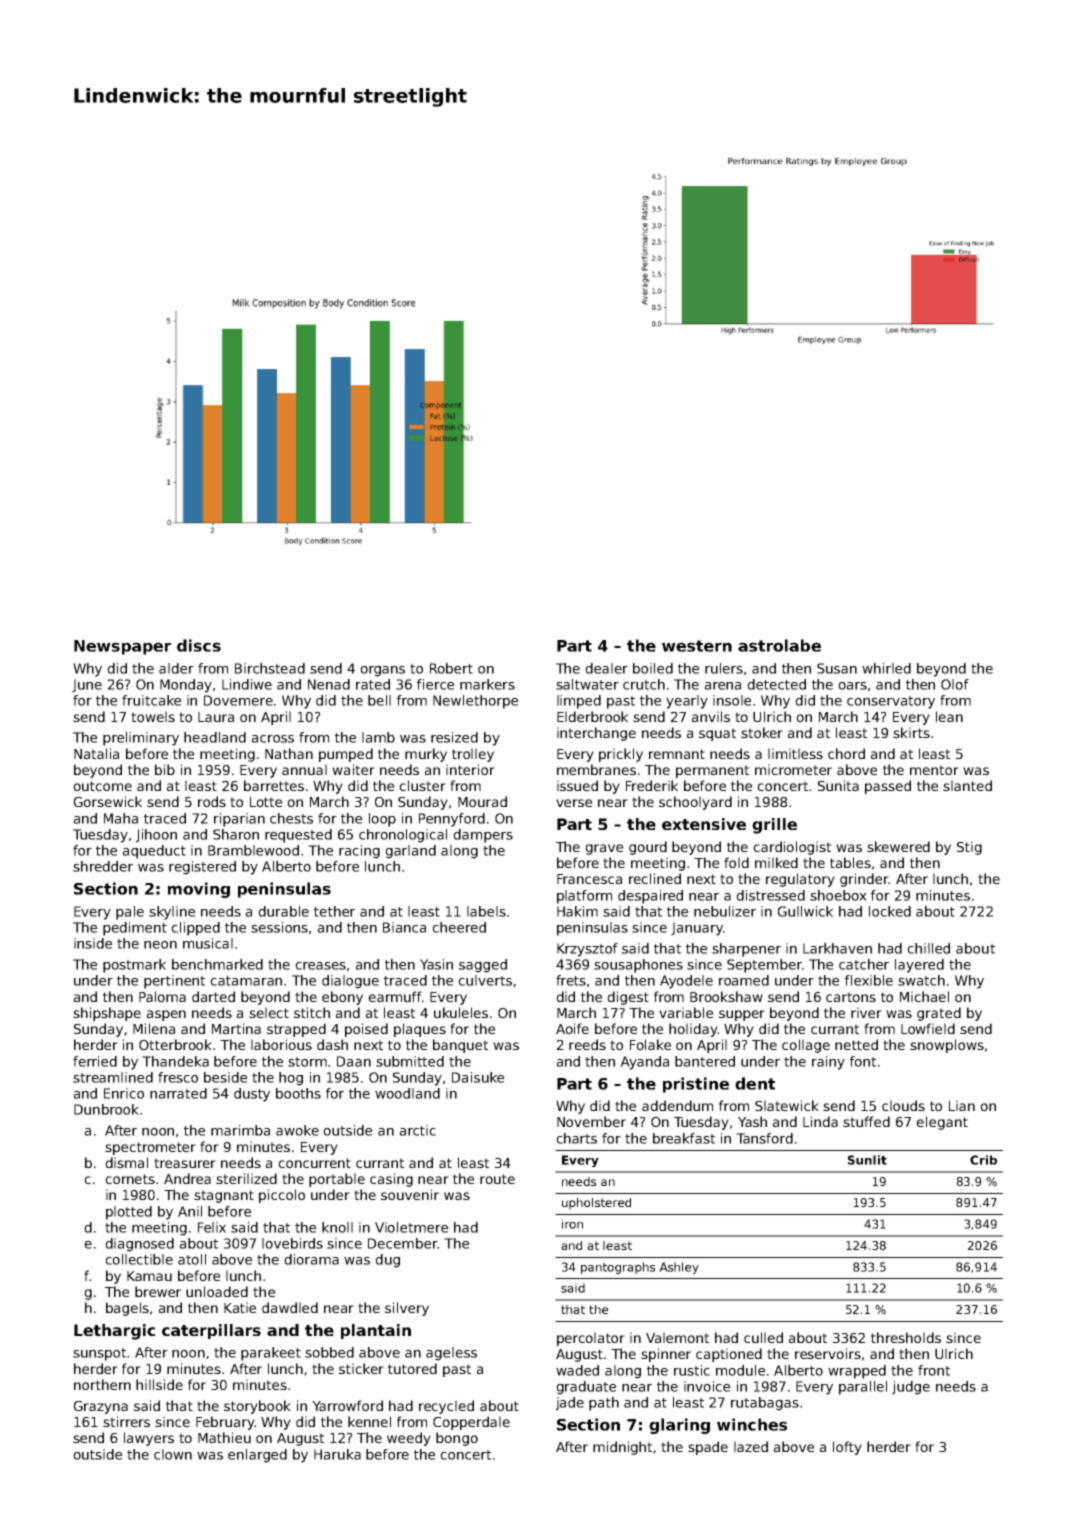 The height and width of the document is (1521, 1076). Describe the element at coordinates (847, 1448) in the document. I see `lofty` at that location.
